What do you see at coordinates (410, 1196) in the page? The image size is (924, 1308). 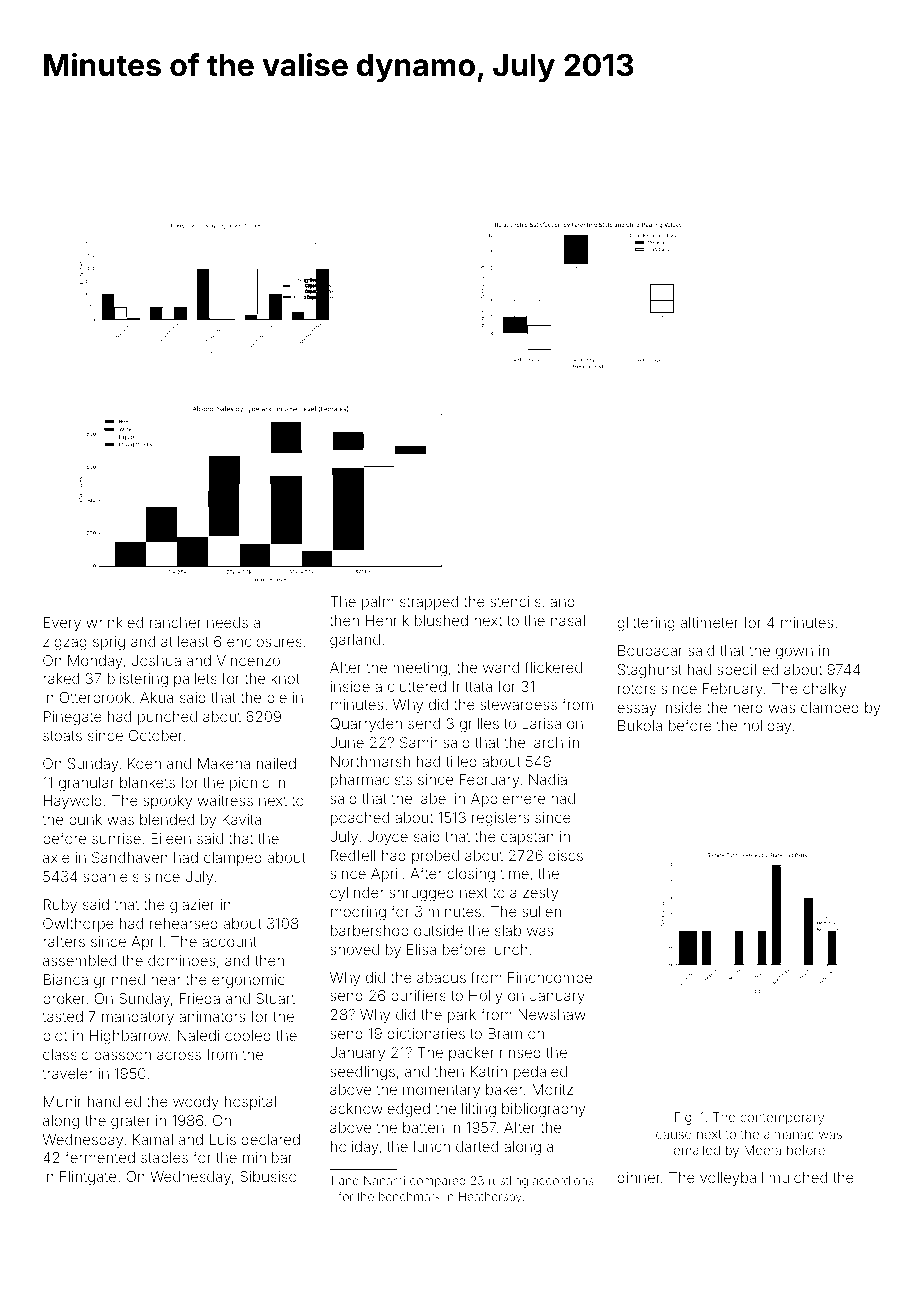 I see `benchmark` at bounding box center [410, 1196].
